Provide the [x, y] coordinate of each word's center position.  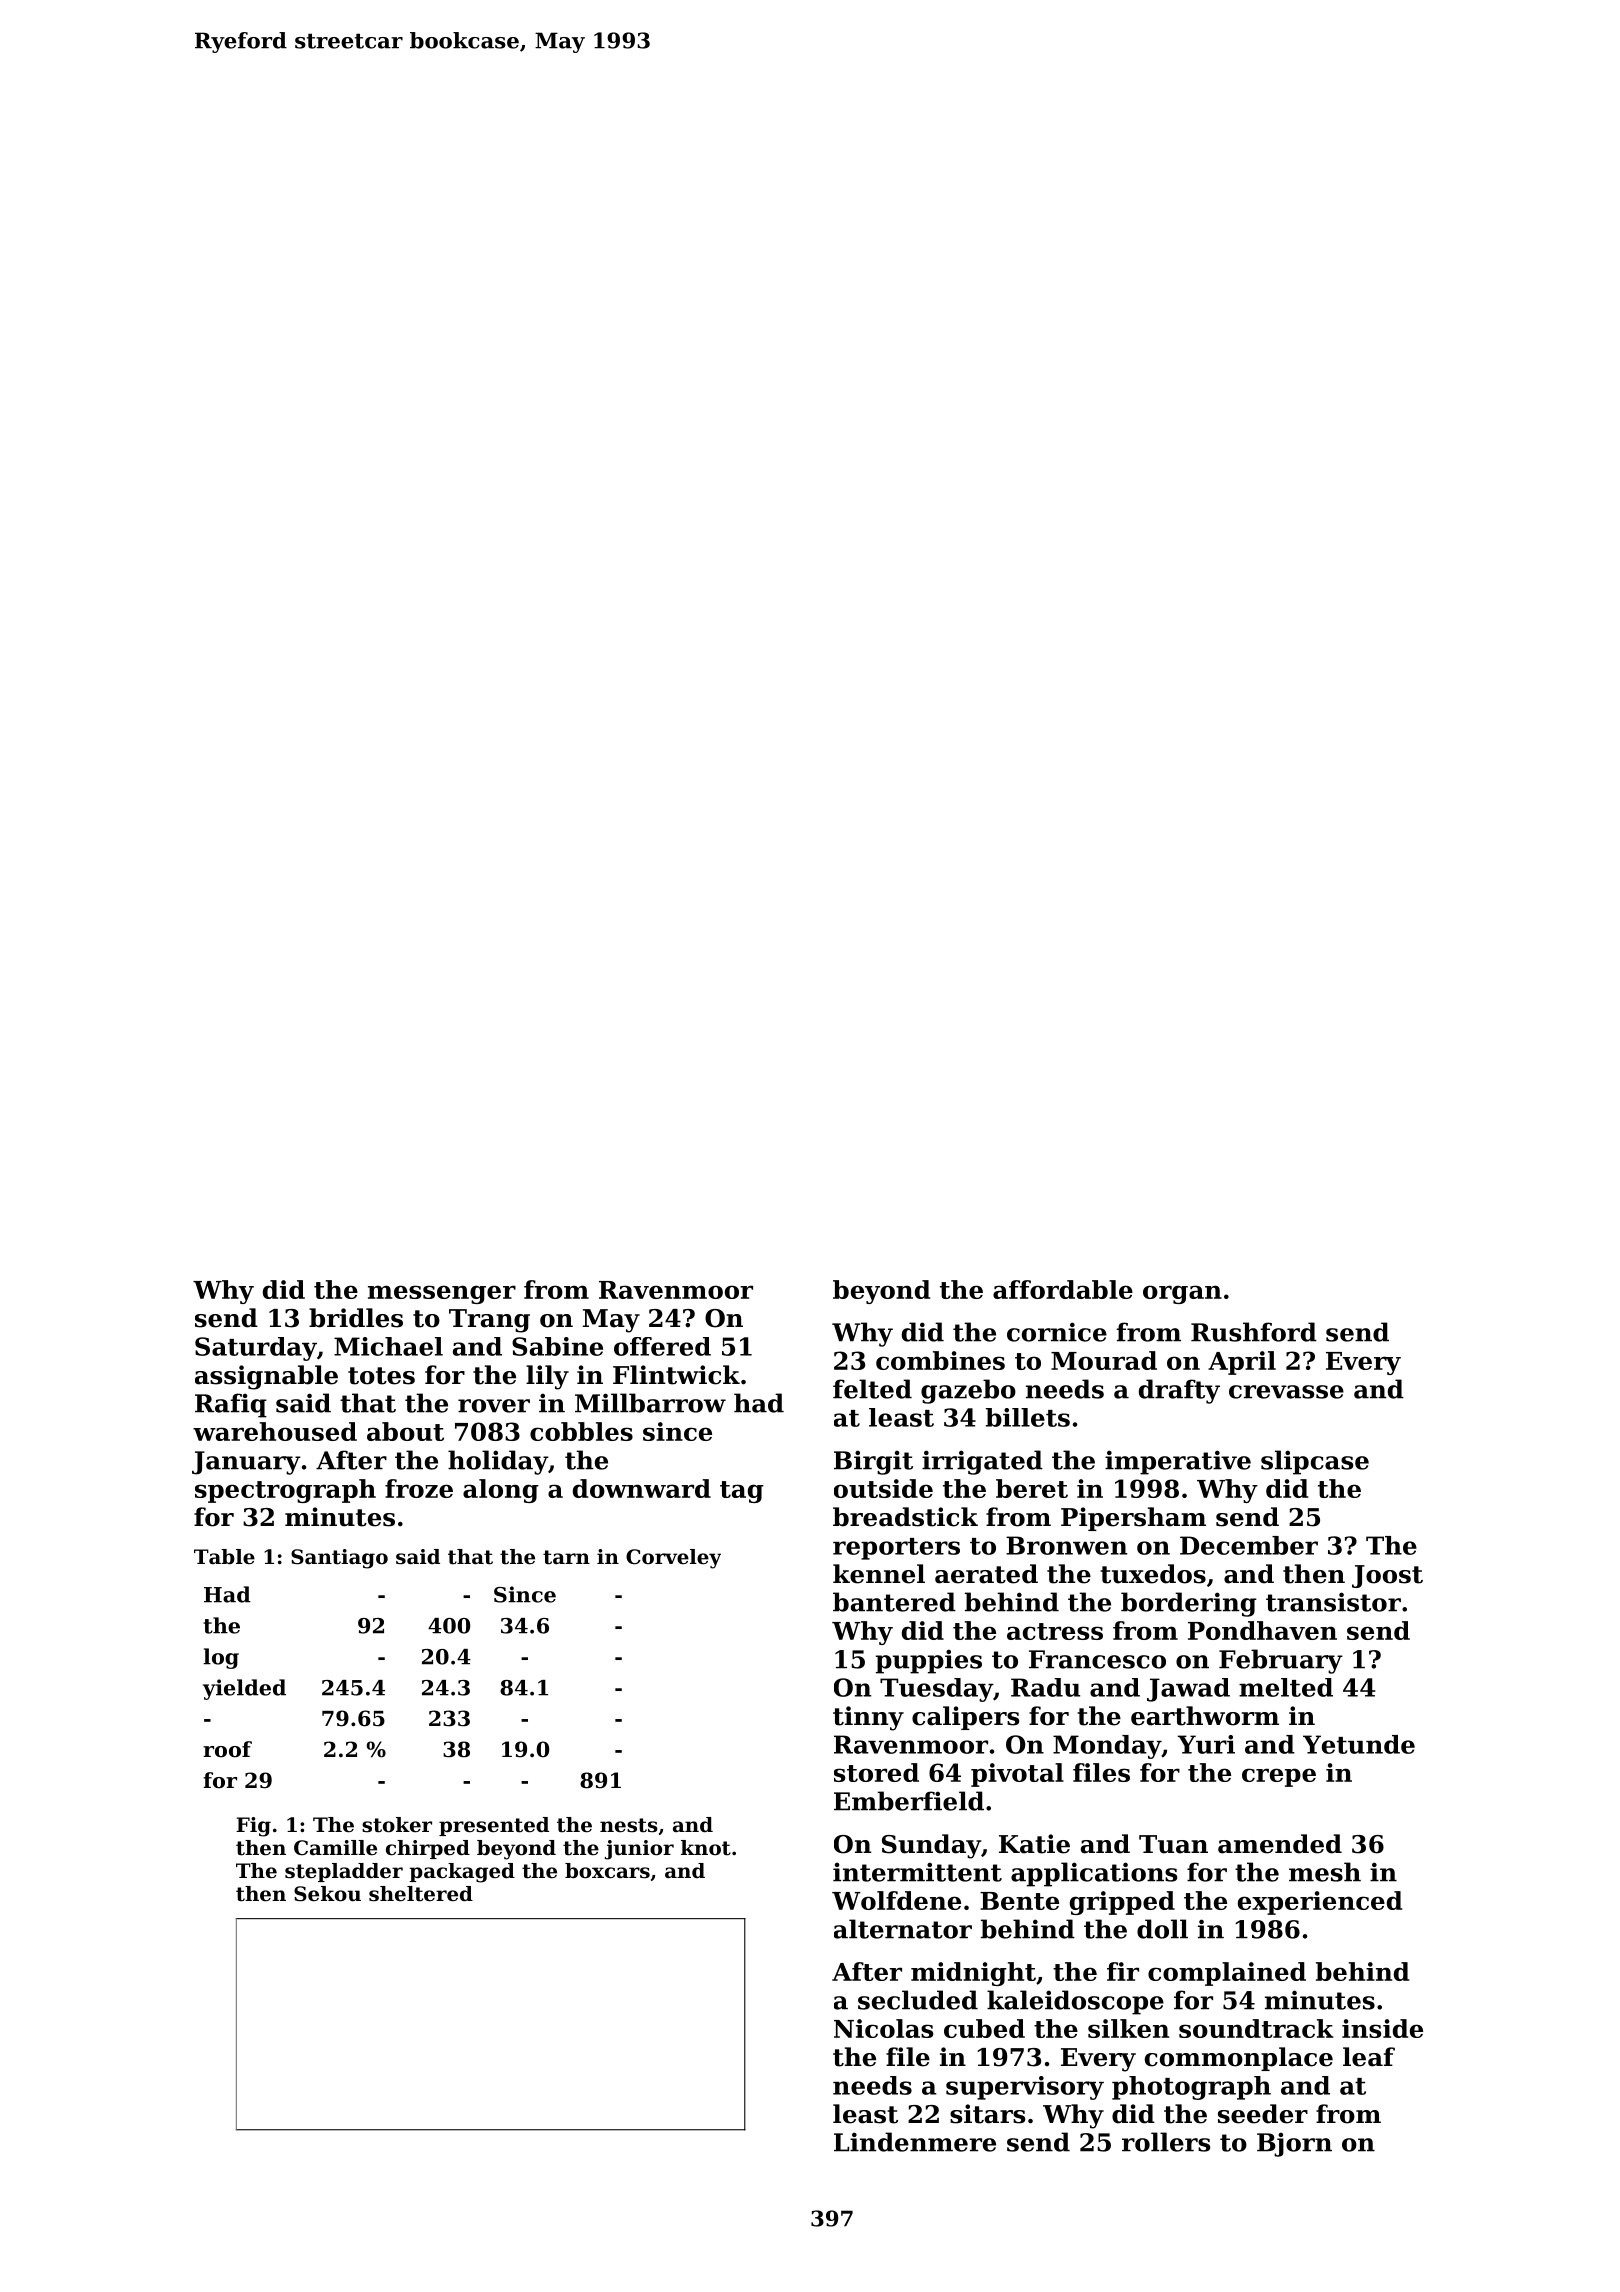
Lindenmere [915, 2142]
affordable [1063, 1289]
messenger [442, 1294]
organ [1182, 1294]
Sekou [327, 1894]
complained [1227, 1974]
